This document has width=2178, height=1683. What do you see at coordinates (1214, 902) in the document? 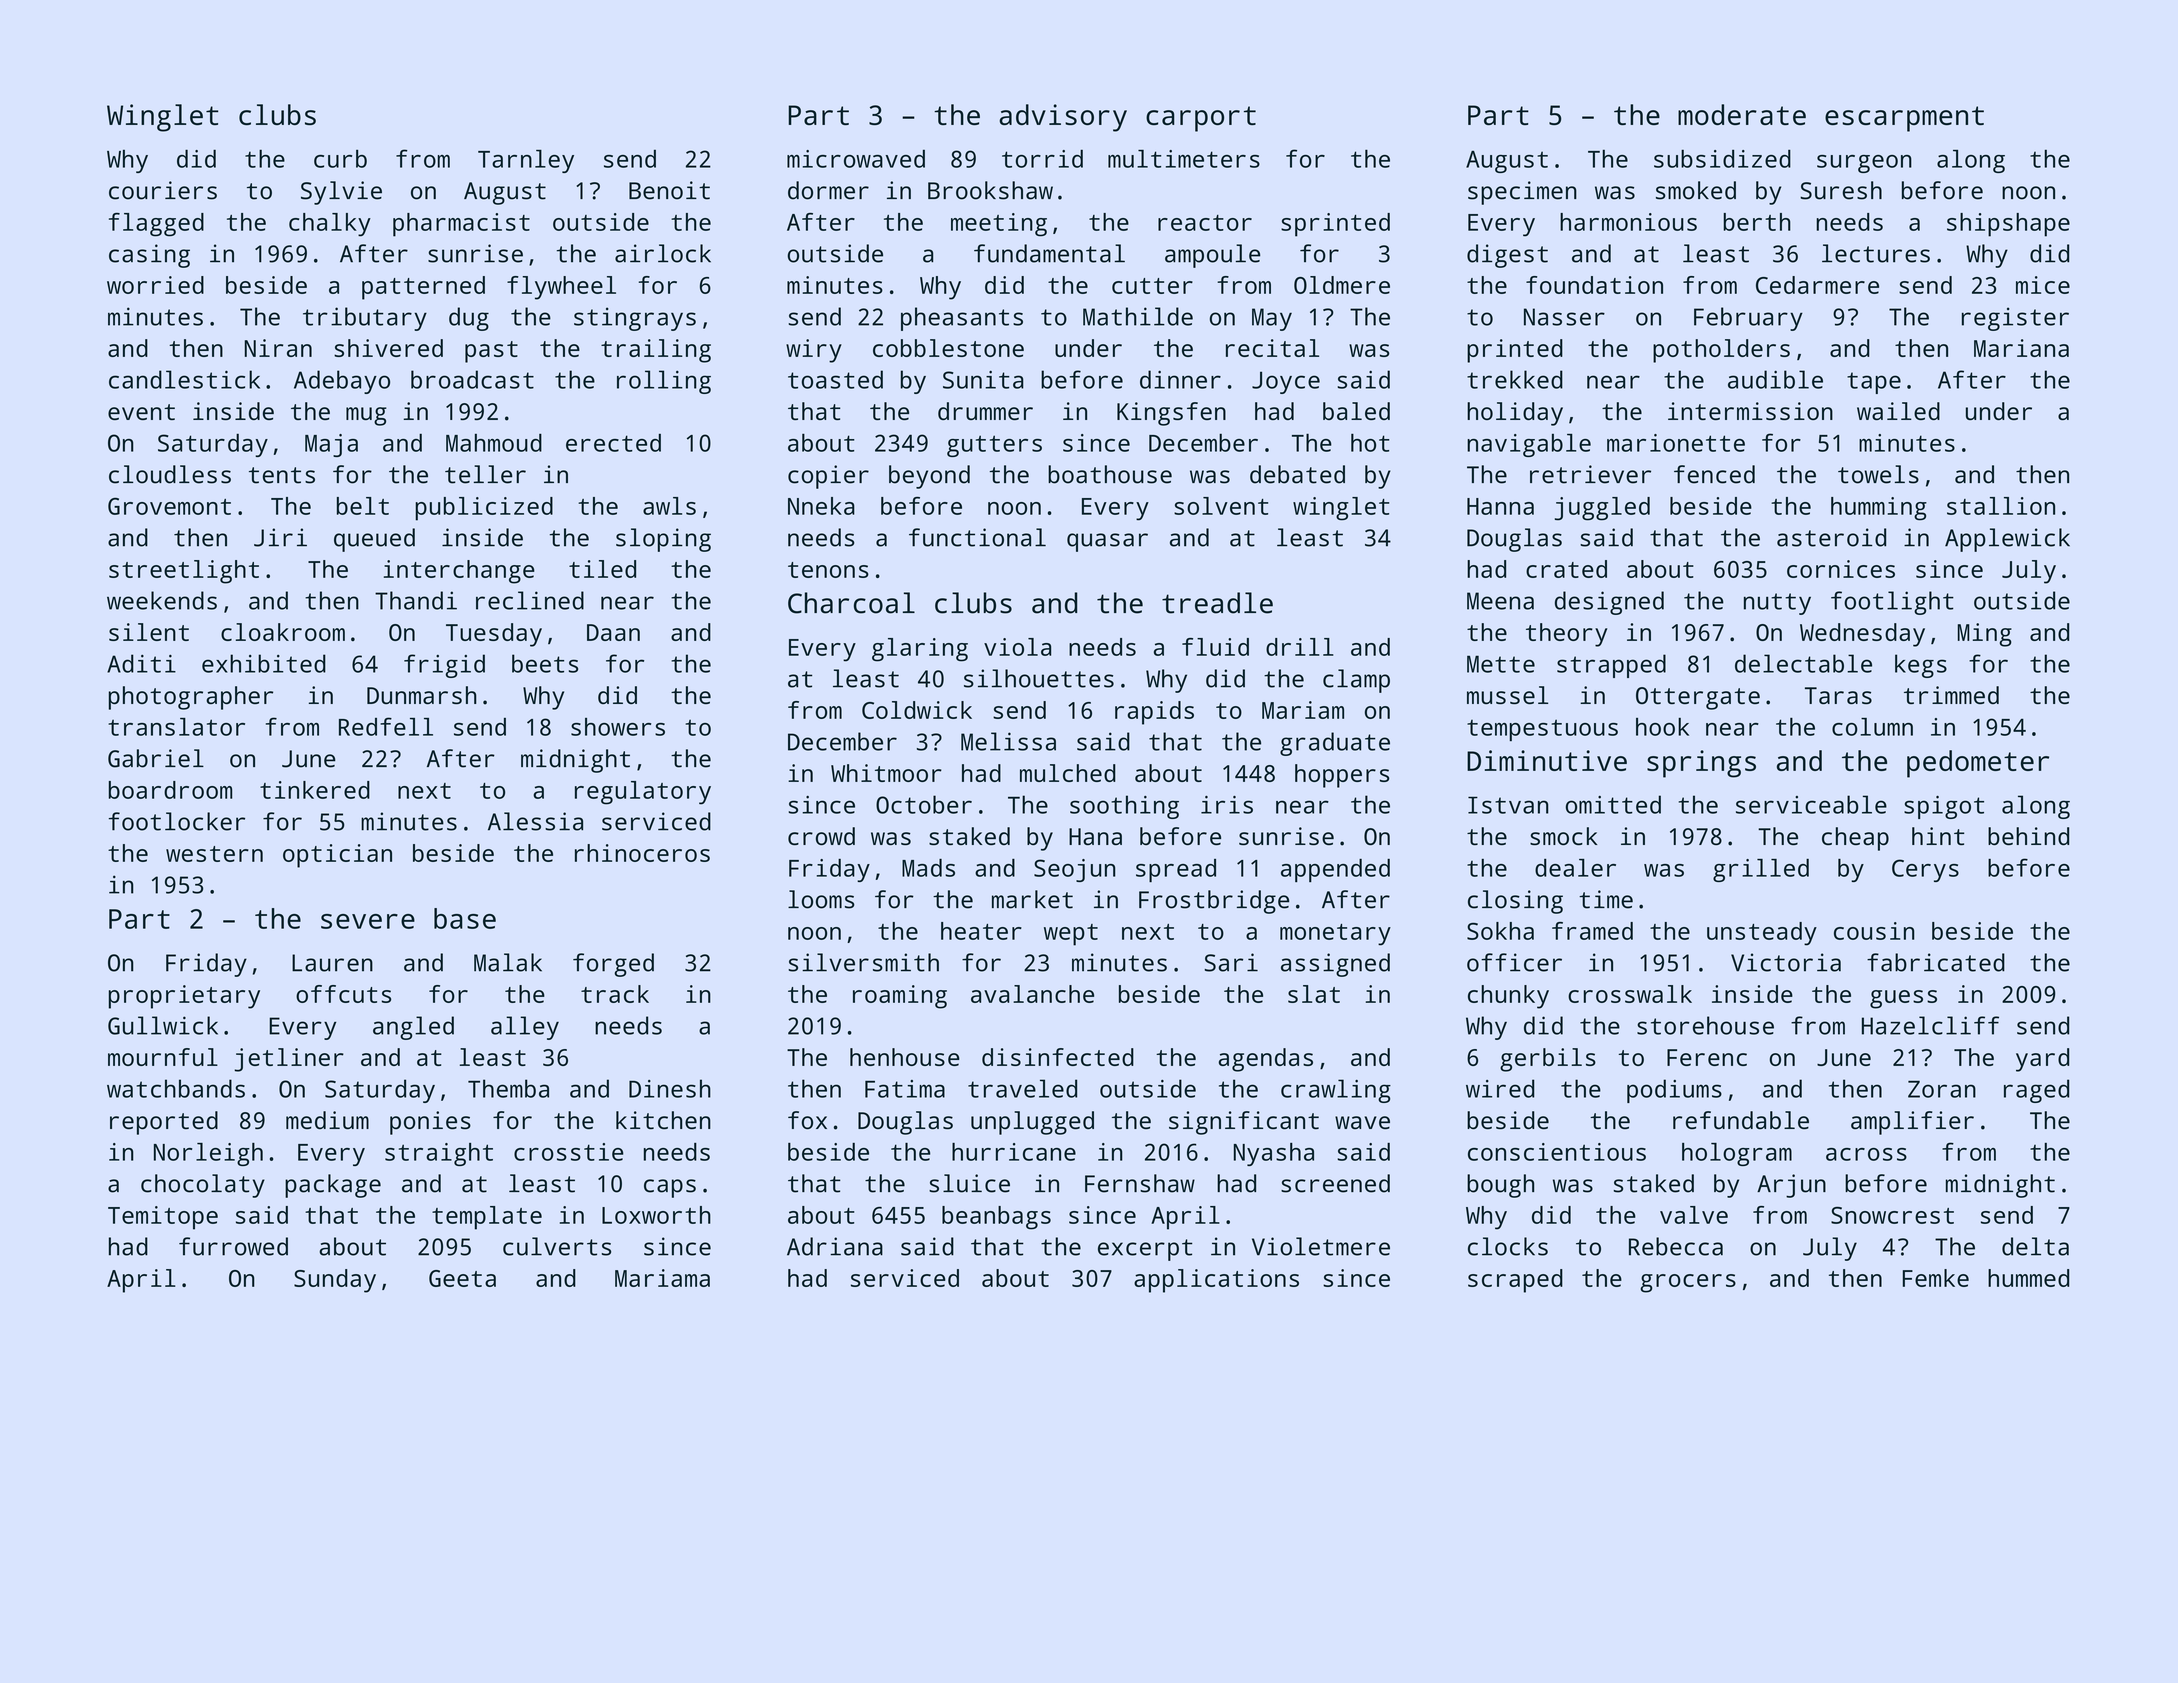
I see `Frostbridge` at bounding box center [1214, 902].
